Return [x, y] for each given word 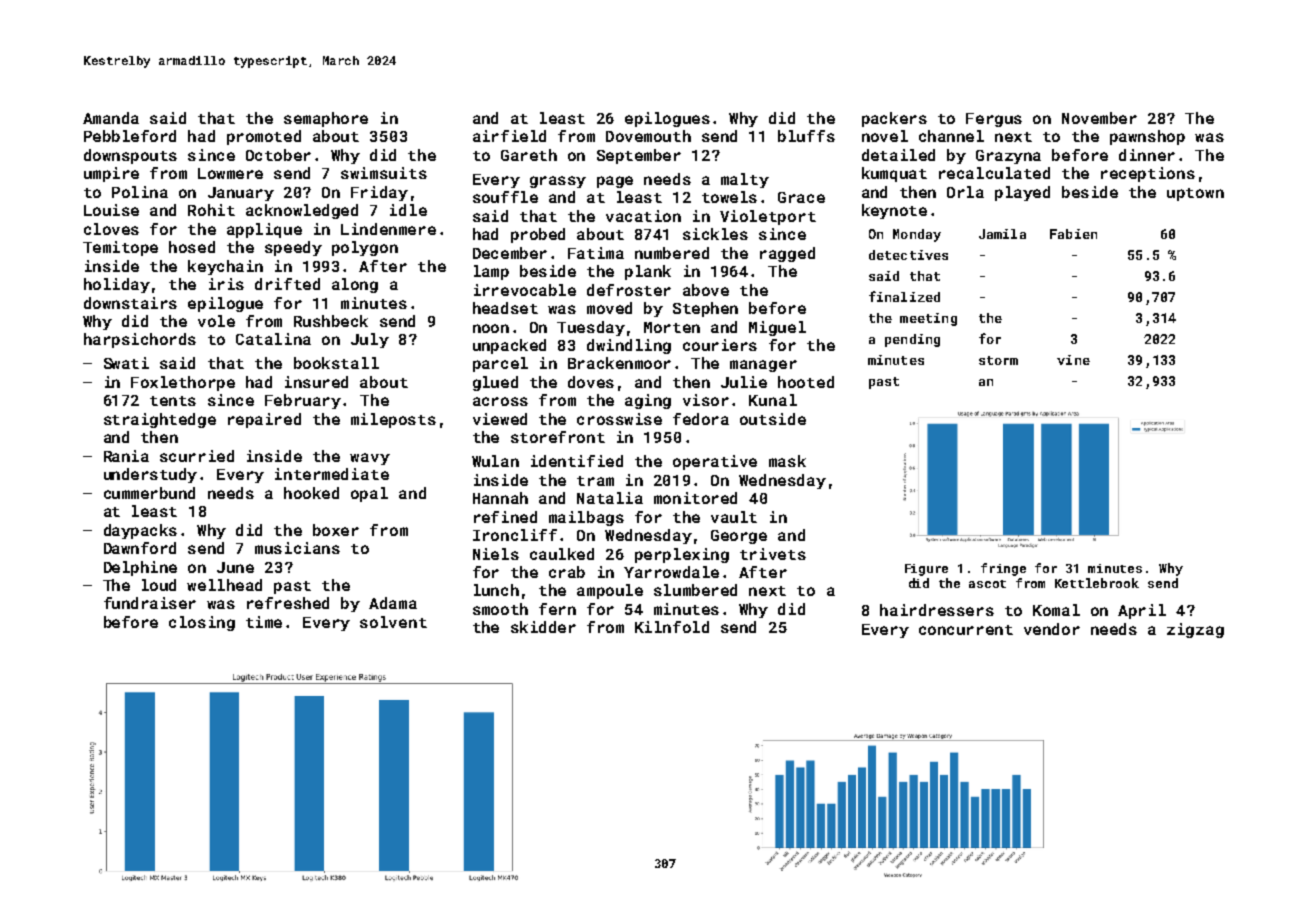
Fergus [994, 120]
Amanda [111, 118]
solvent [393, 622]
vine [1073, 360]
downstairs [130, 303]
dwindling [629, 346]
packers [894, 119]
